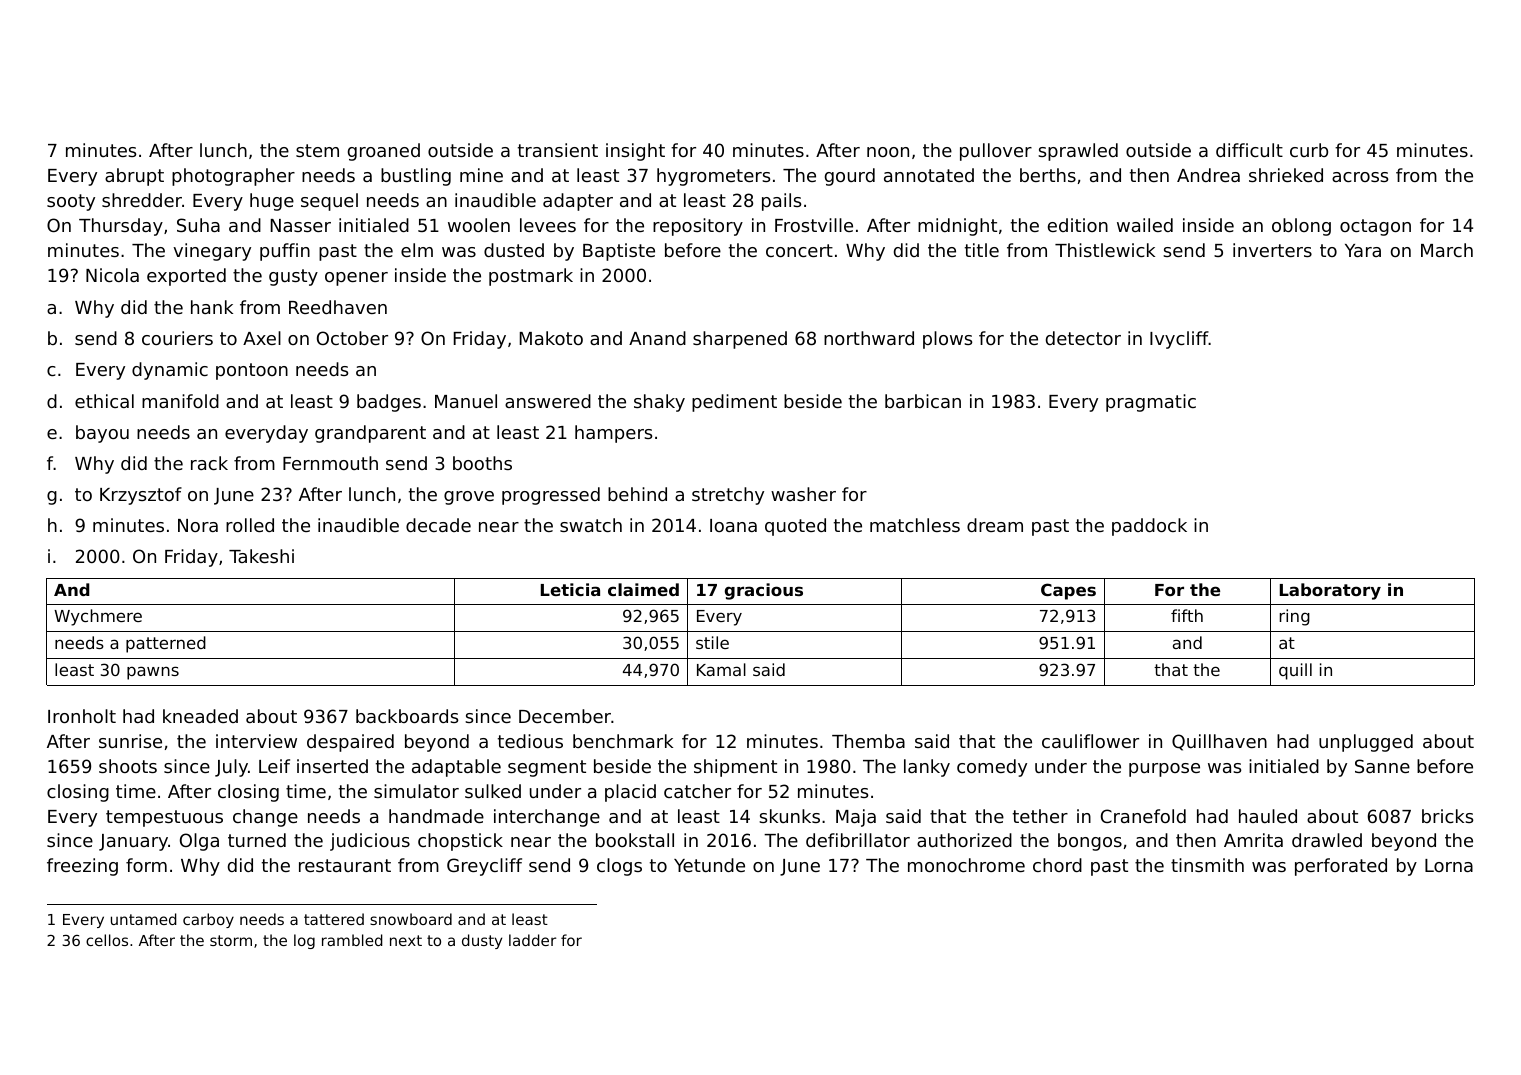 The height and width of the image is (1075, 1521). Describe the element at coordinates (301, 225) in the image. I see `Nasser` at that location.
